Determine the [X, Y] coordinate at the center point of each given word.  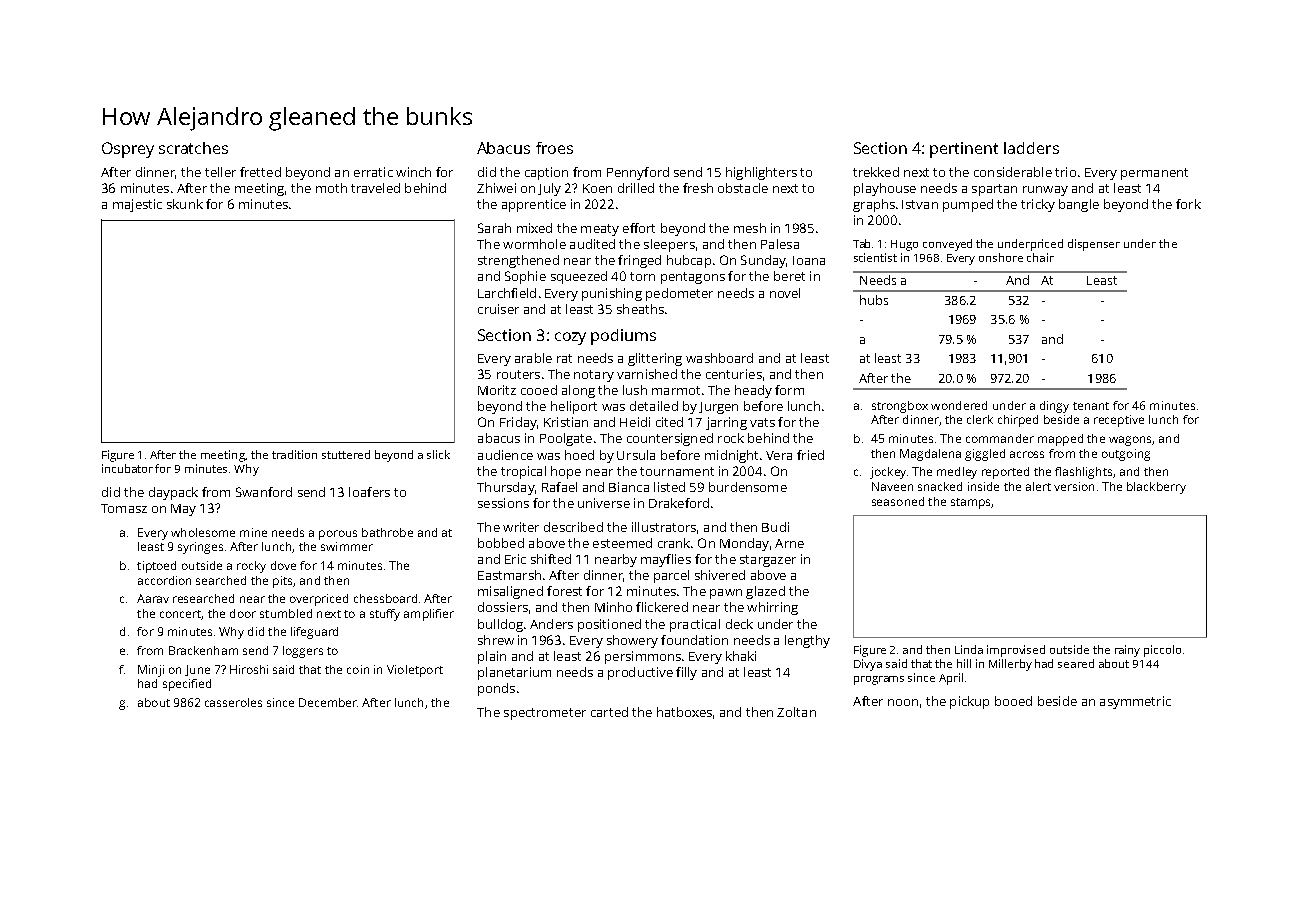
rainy [1127, 651]
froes [554, 148]
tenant [1091, 406]
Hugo [904, 245]
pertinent [964, 150]
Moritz [497, 390]
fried [810, 455]
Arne [789, 543]
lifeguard [314, 633]
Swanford [264, 492]
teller [220, 172]
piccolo [1162, 651]
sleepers [669, 245]
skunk [185, 204]
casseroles [233, 702]
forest [564, 591]
